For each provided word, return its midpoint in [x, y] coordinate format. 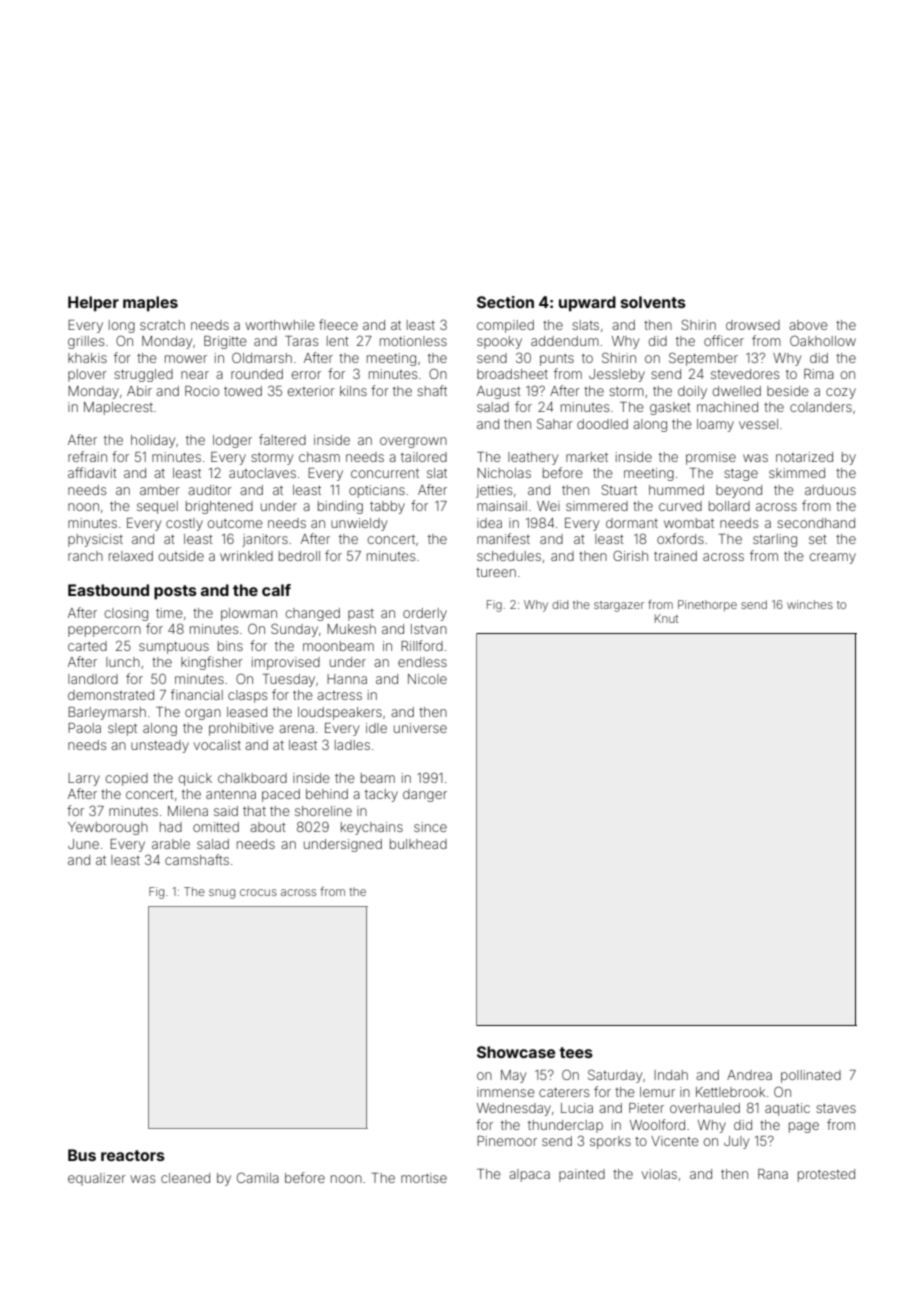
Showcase [516, 1052]
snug [222, 894]
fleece [338, 324]
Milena [188, 811]
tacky [381, 795]
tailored [424, 457]
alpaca [529, 1175]
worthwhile [280, 325]
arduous [830, 490]
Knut [666, 618]
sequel [157, 507]
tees [576, 1052]
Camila [258, 1177]
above [808, 325]
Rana [773, 1174]
